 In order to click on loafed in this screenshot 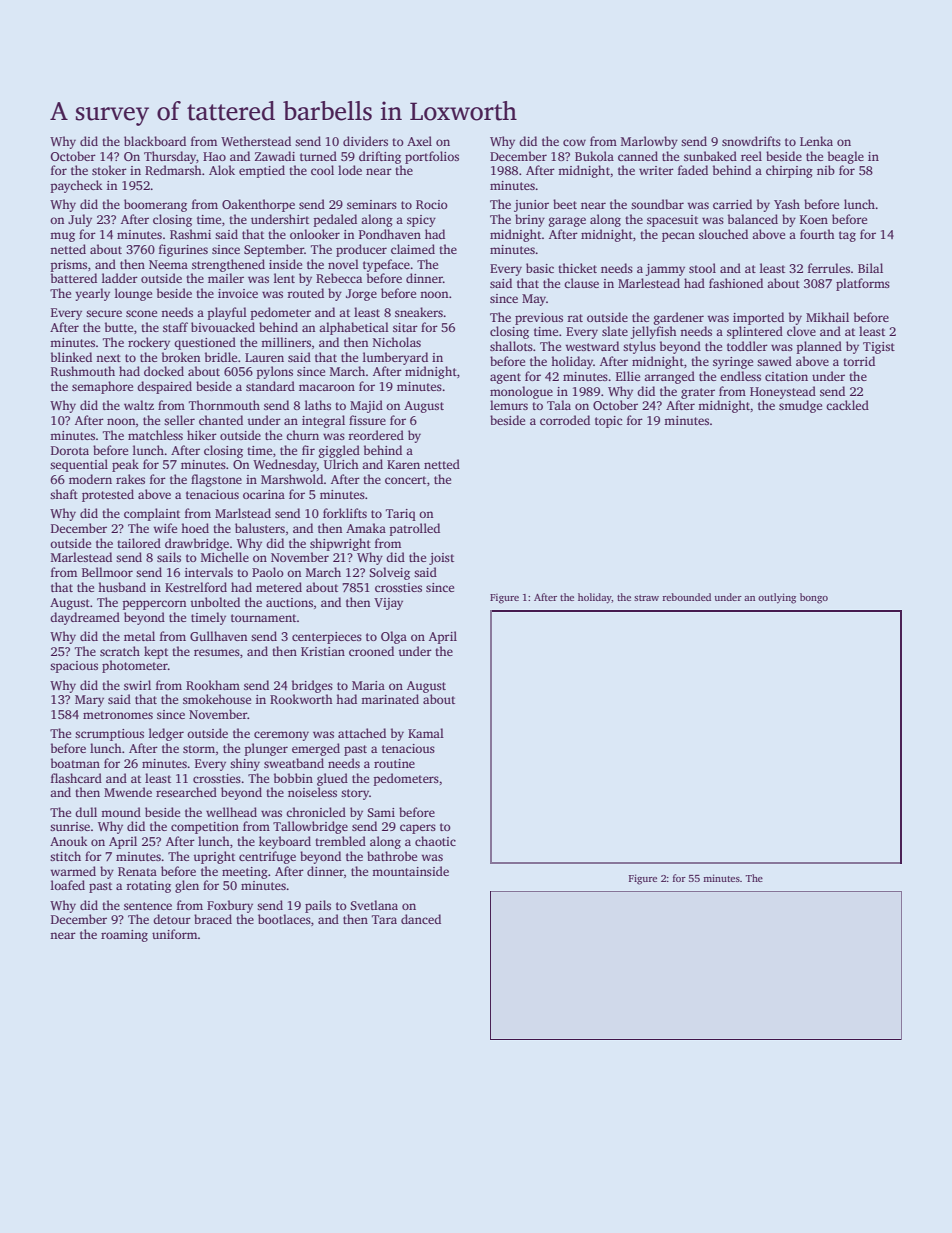, I will do `click(68, 885)`.
